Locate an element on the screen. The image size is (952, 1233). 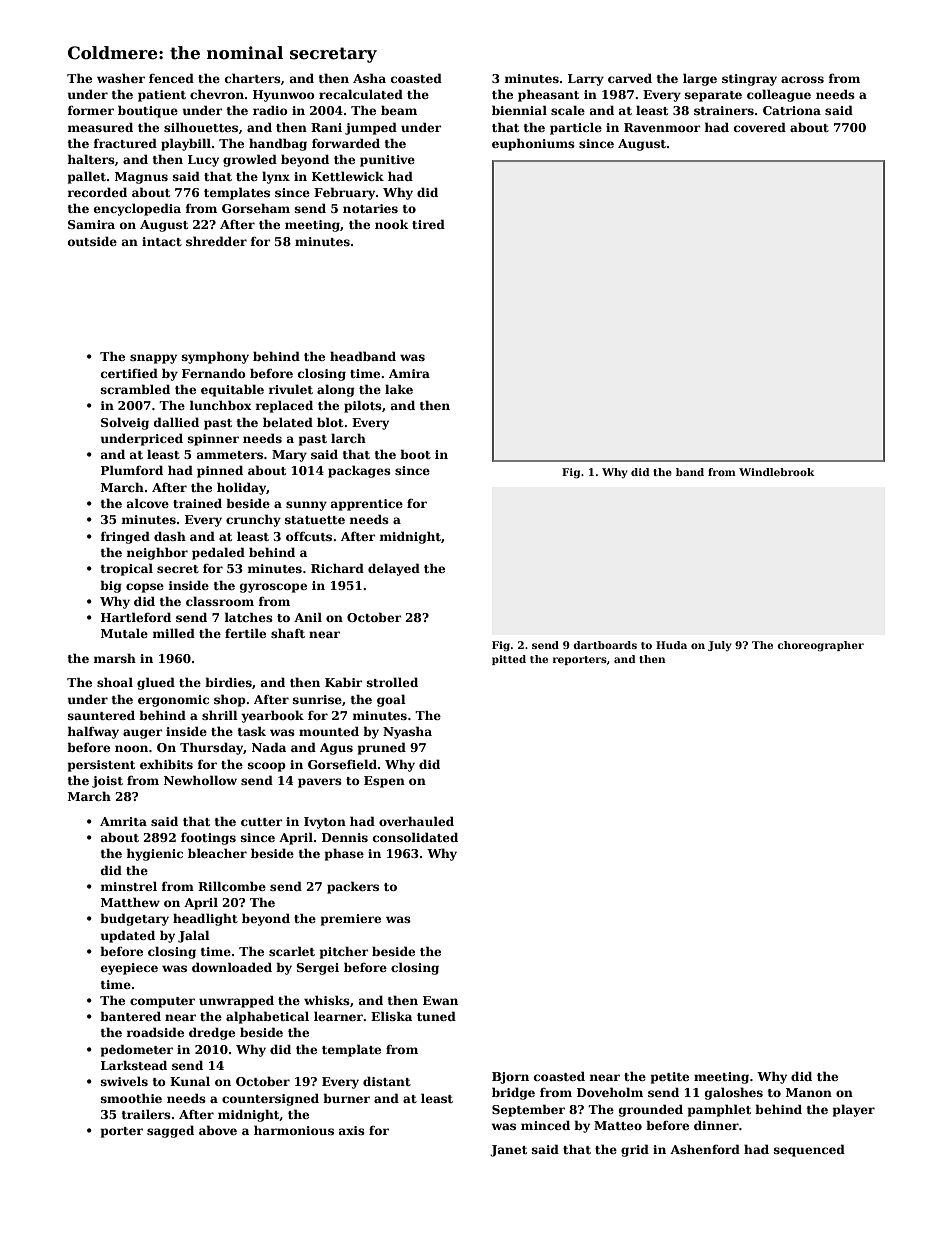
sagged is located at coordinates (170, 1131).
